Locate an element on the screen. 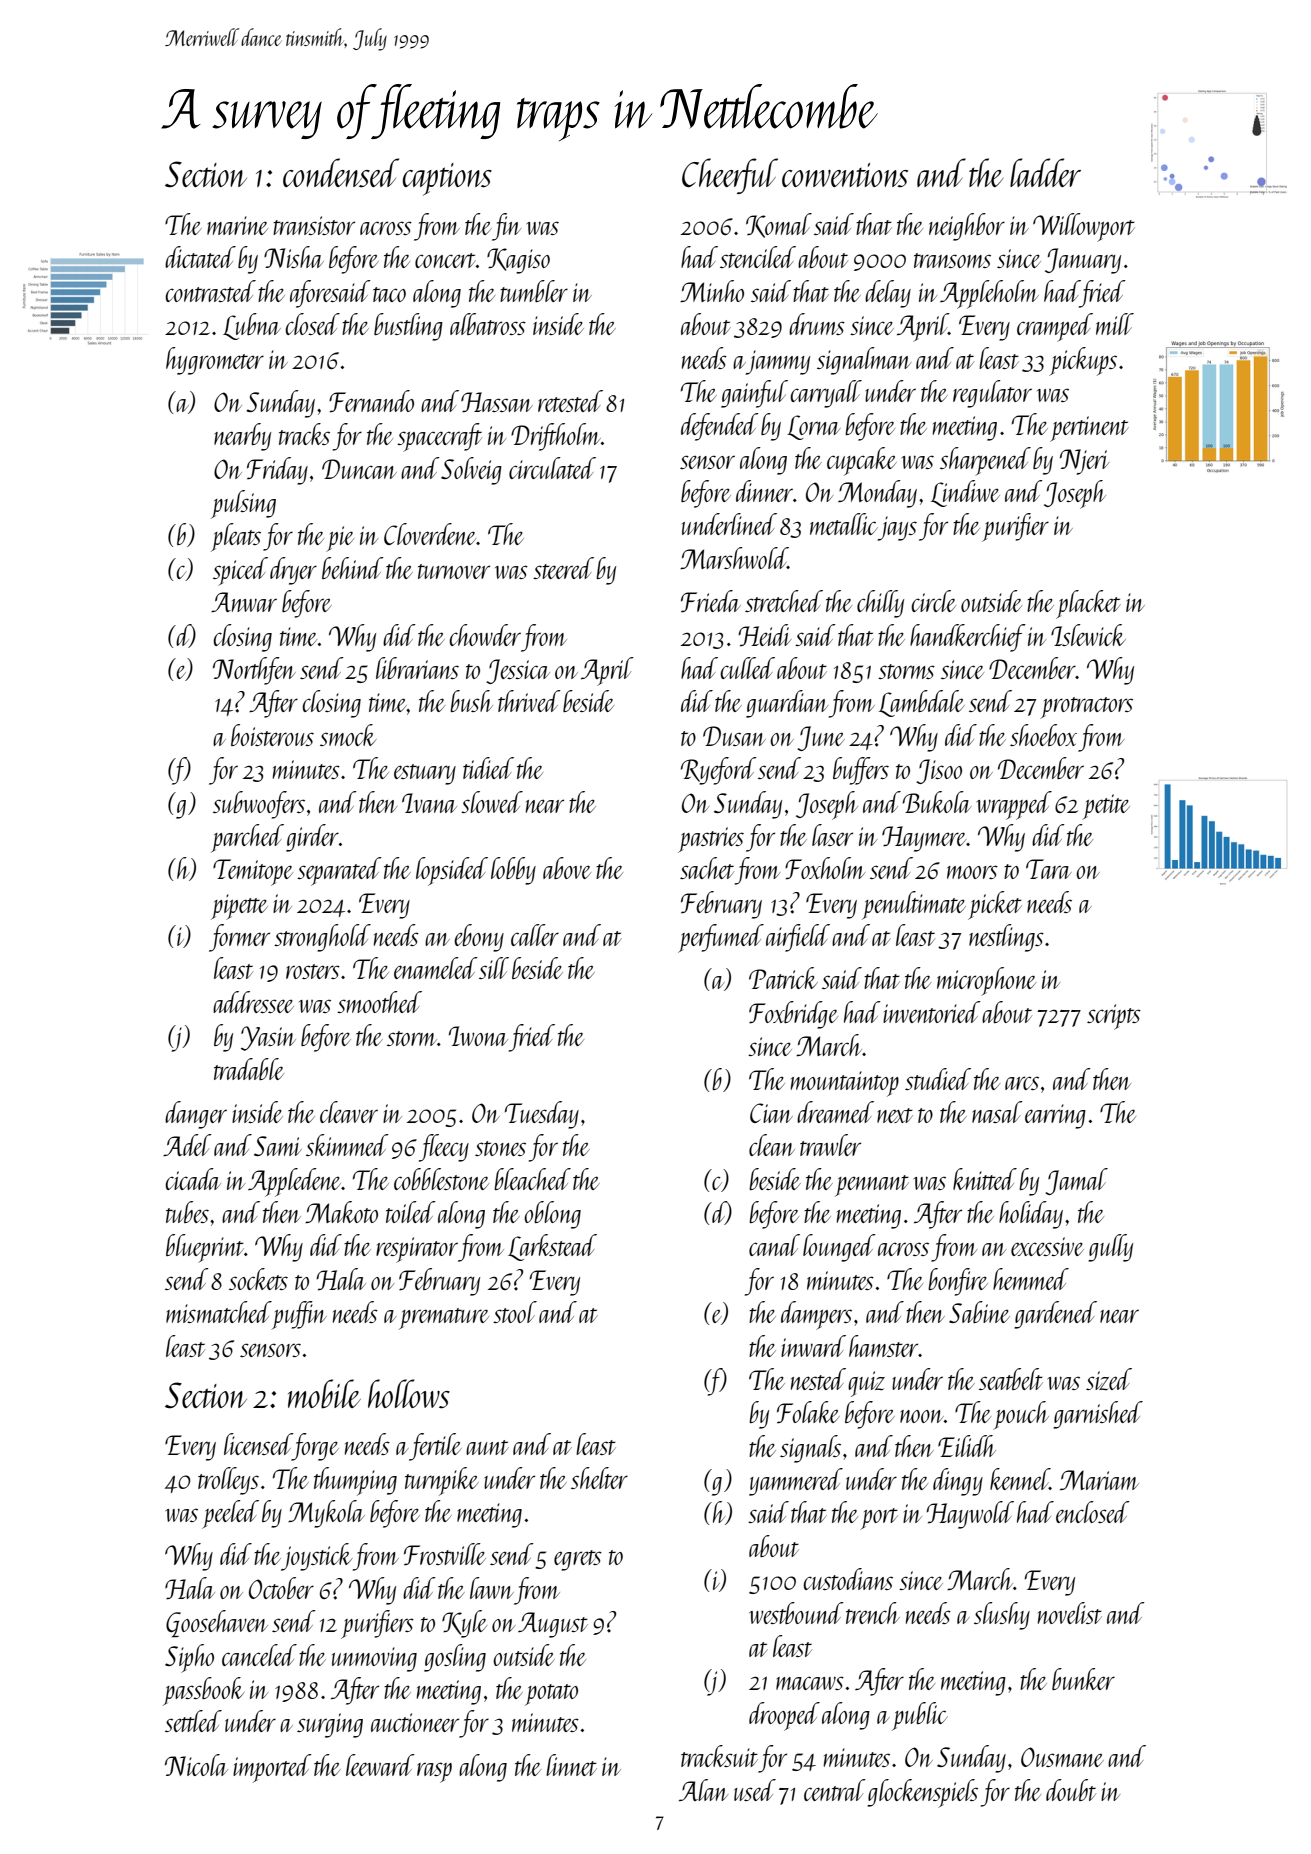 The image size is (1311, 1854). condensed is located at coordinates (341, 173).
